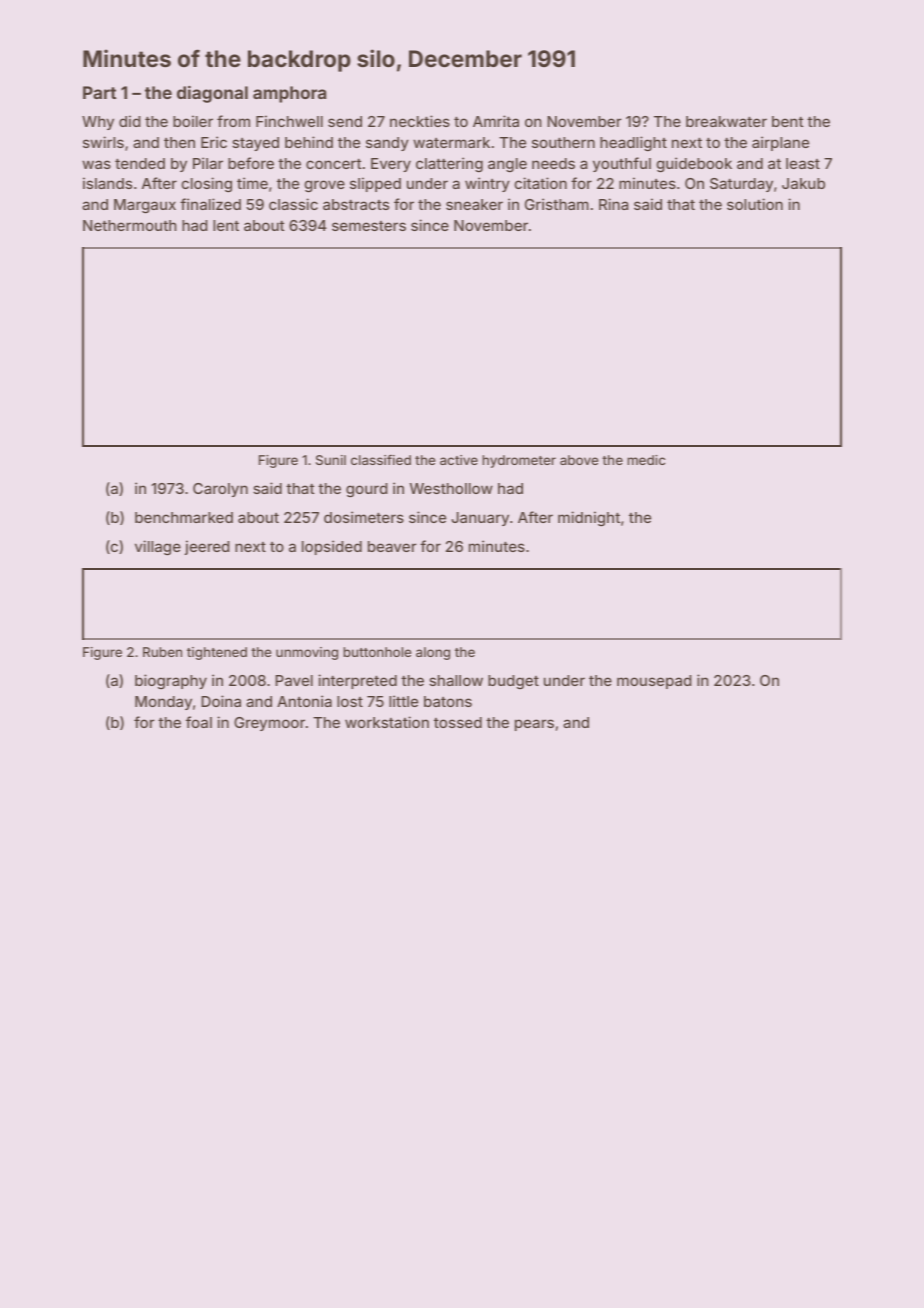  I want to click on Carolyn, so click(220, 490).
